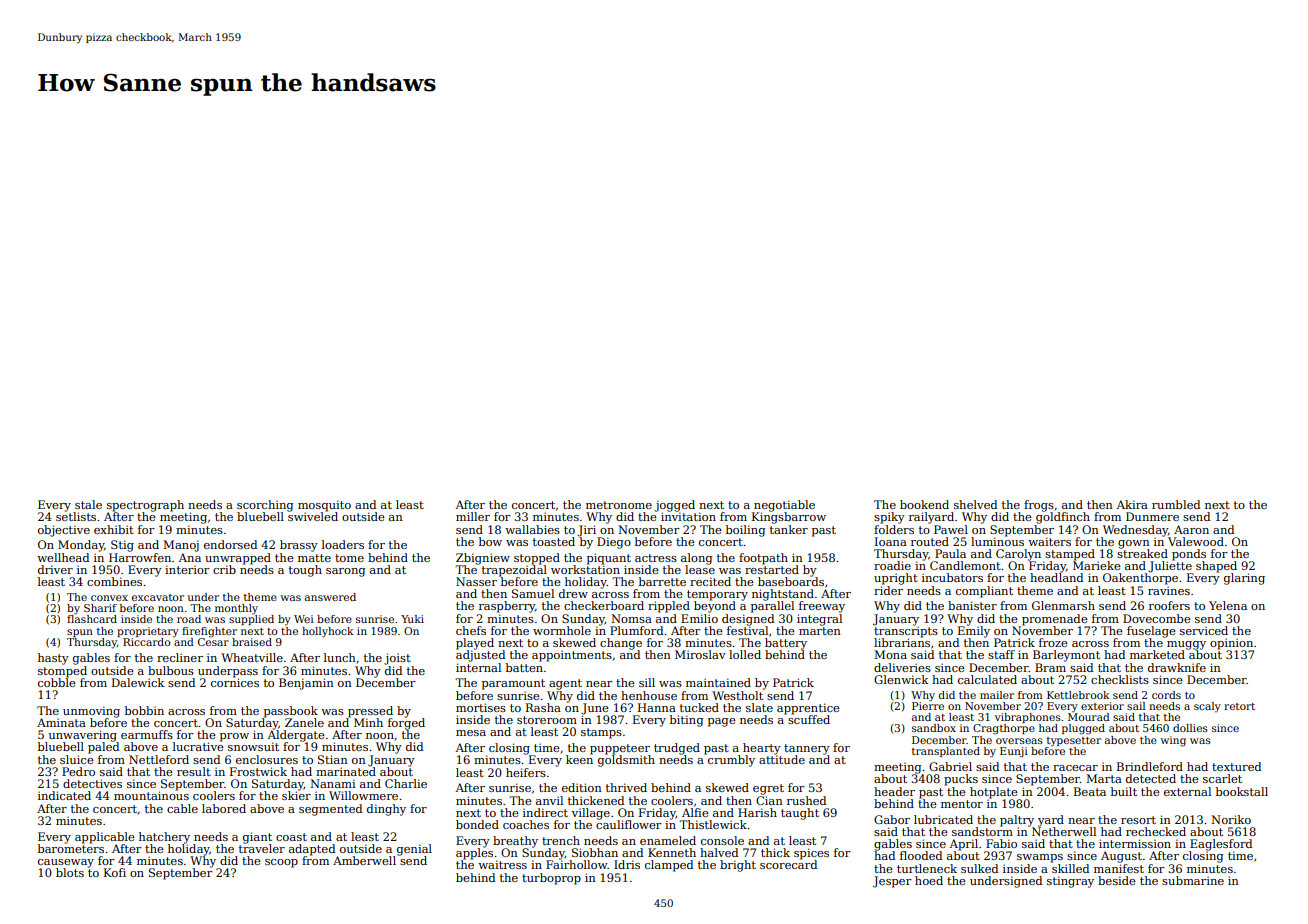  What do you see at coordinates (71, 848) in the screenshot?
I see `barometers` at bounding box center [71, 848].
